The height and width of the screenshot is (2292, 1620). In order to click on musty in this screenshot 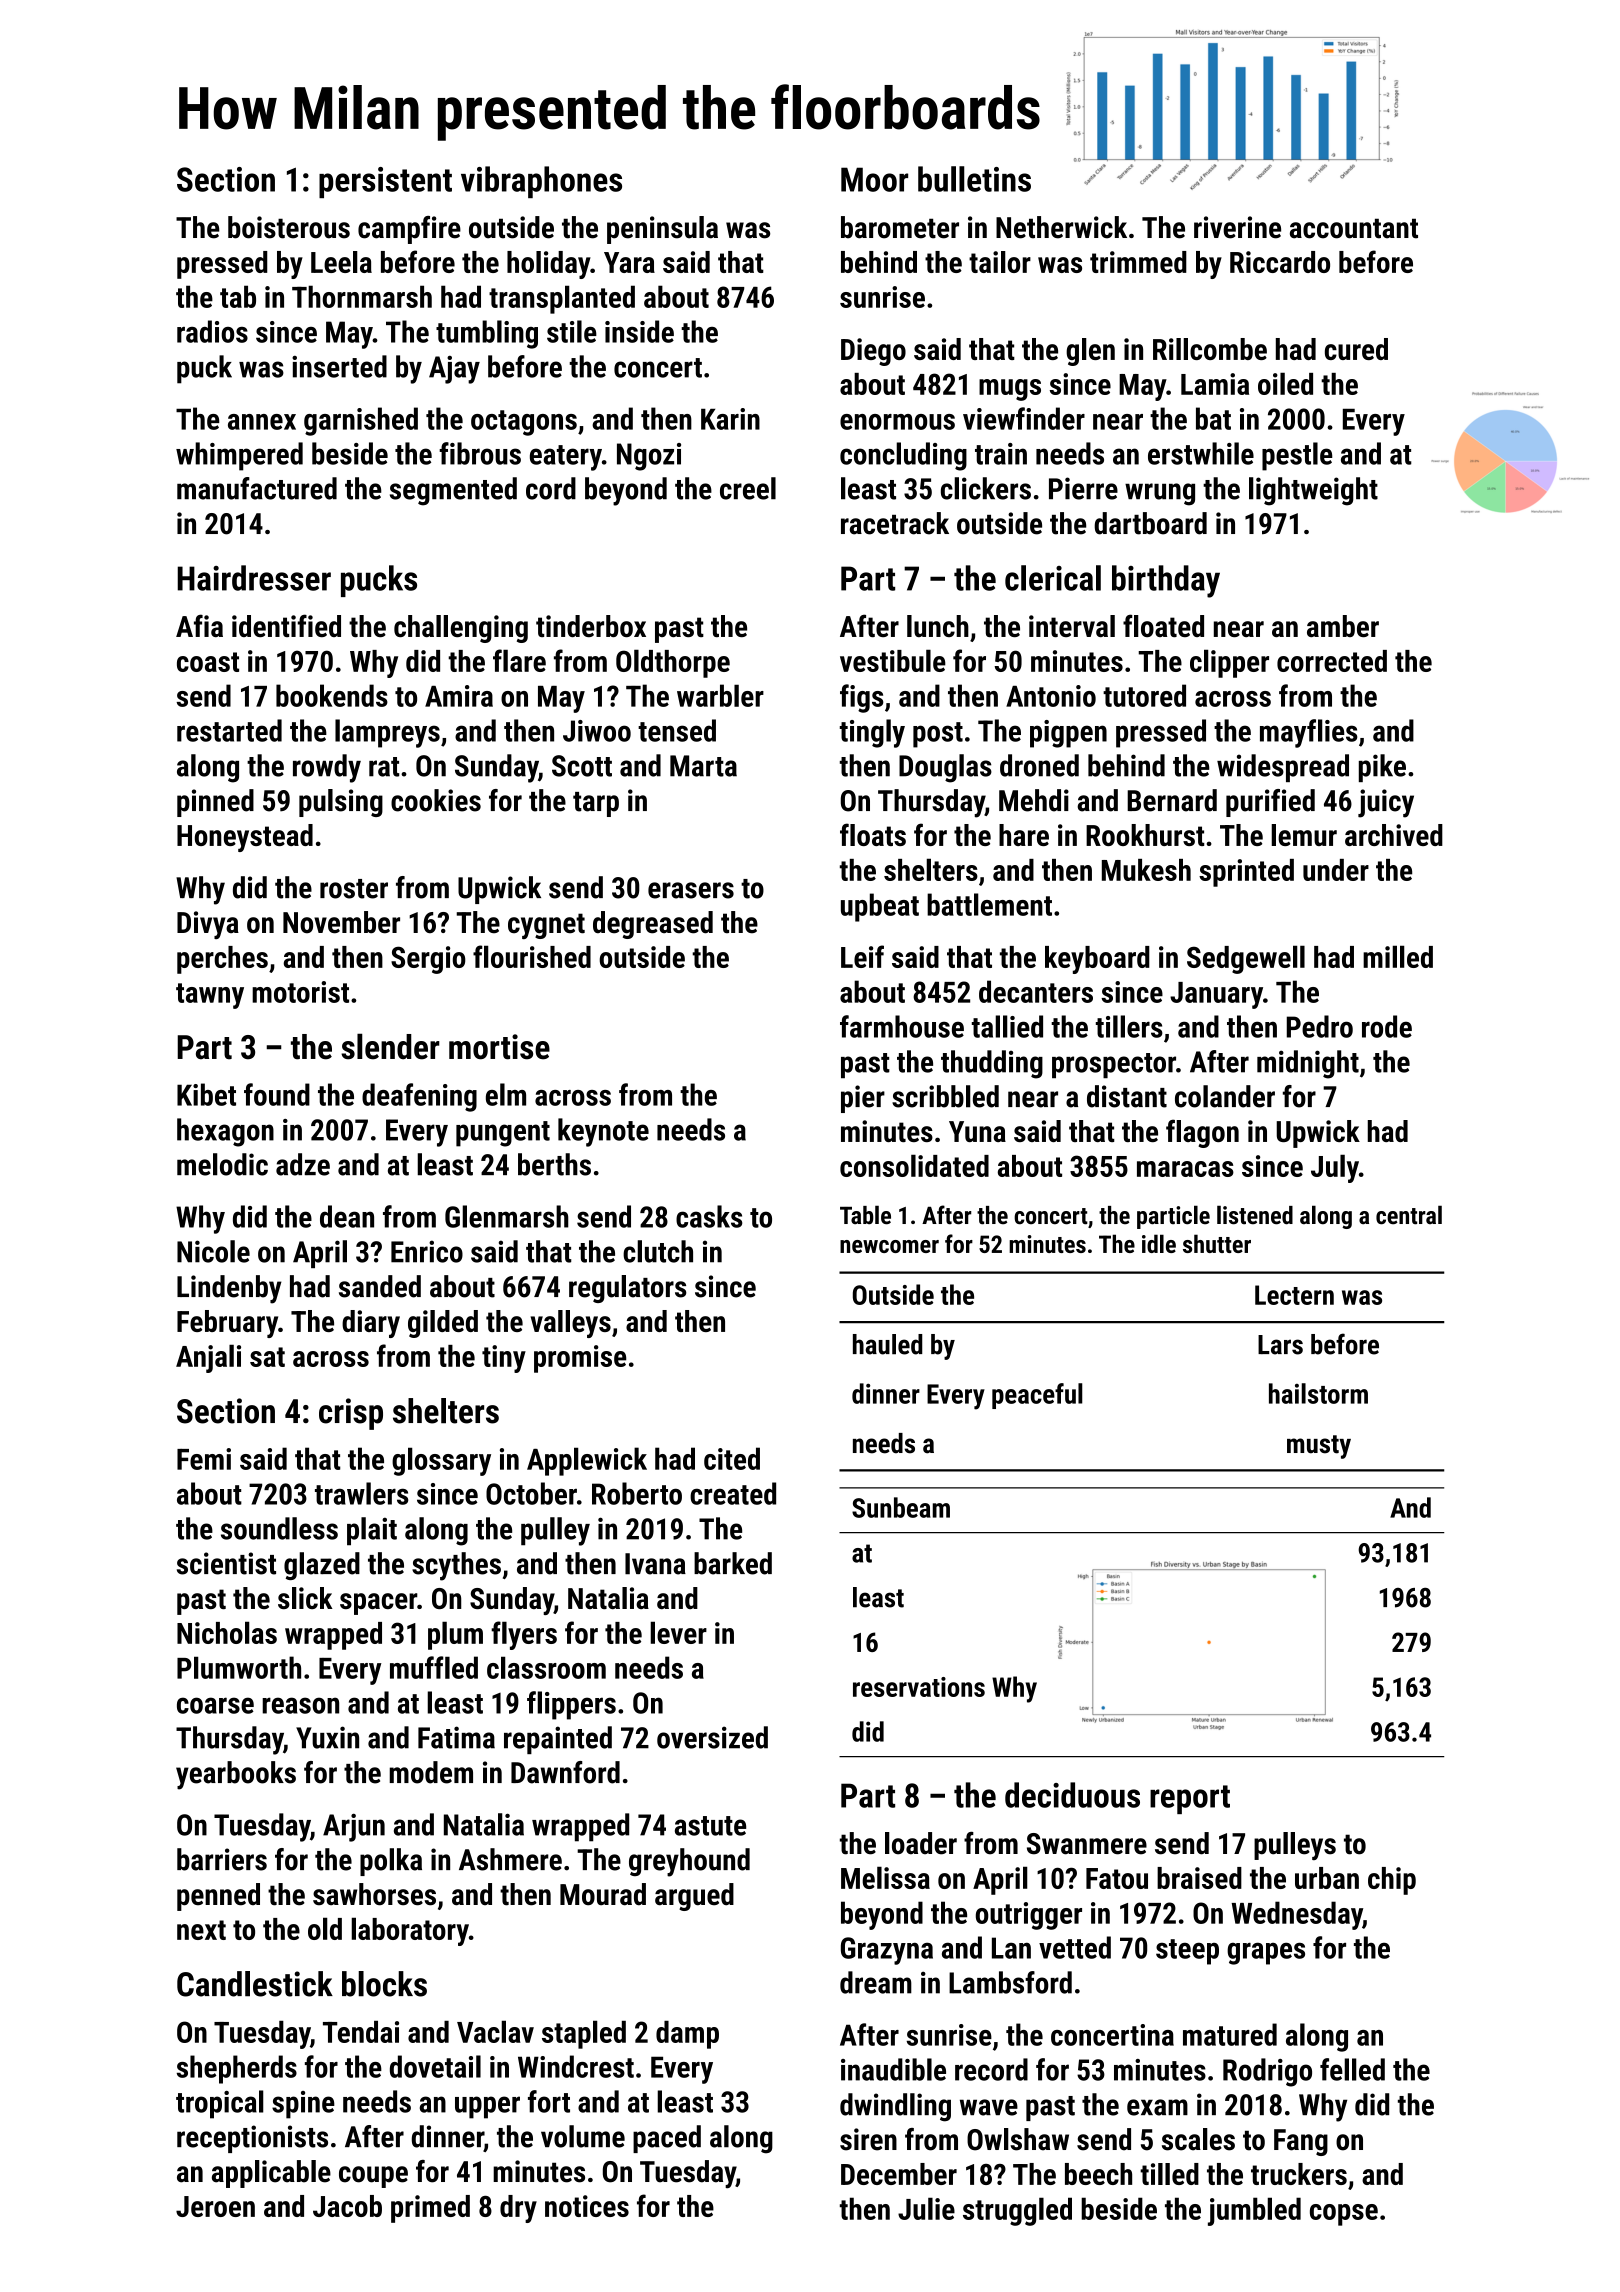, I will do `click(1319, 1447)`.
